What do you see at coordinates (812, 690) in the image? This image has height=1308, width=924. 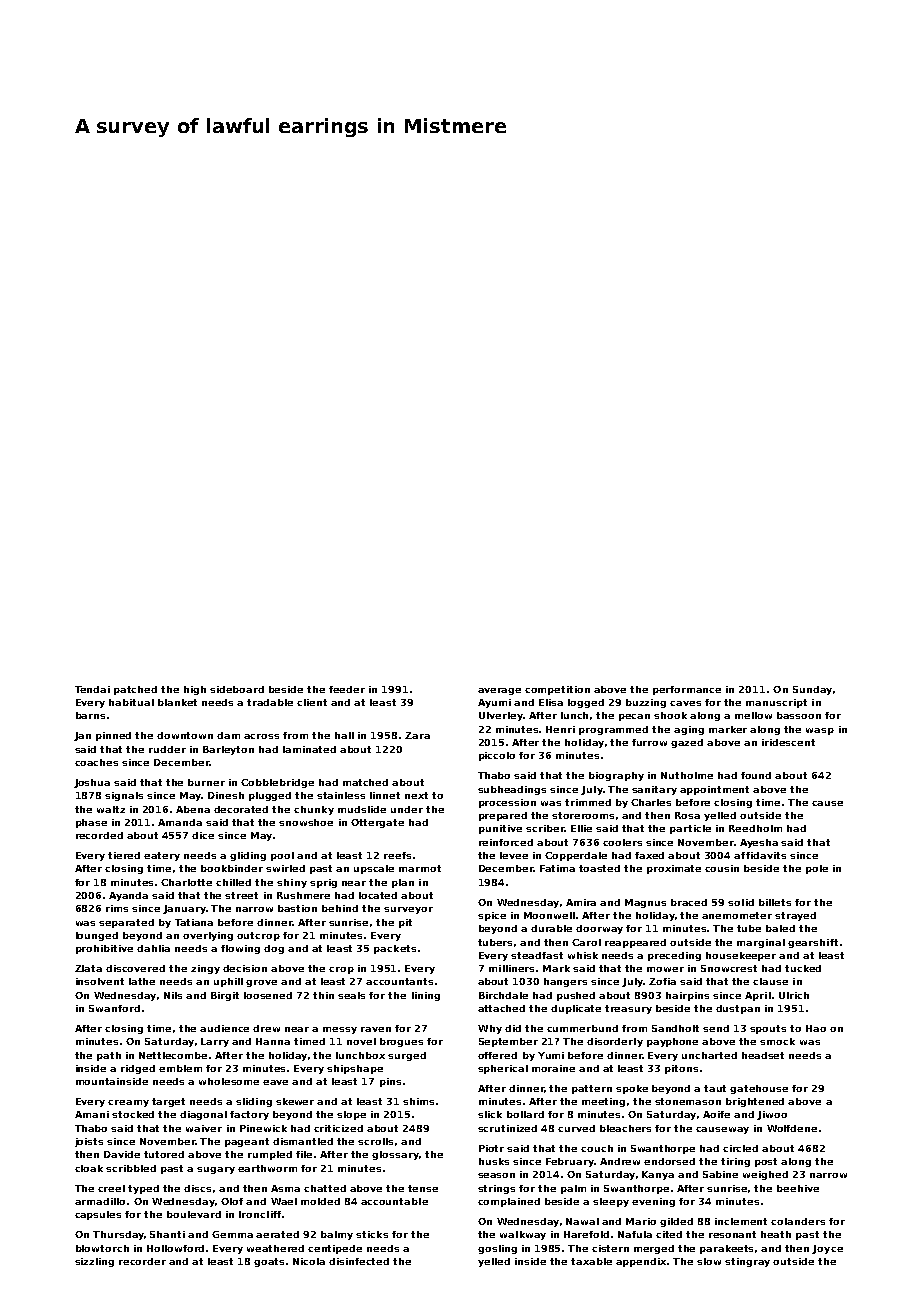 I see `Sunday` at bounding box center [812, 690].
